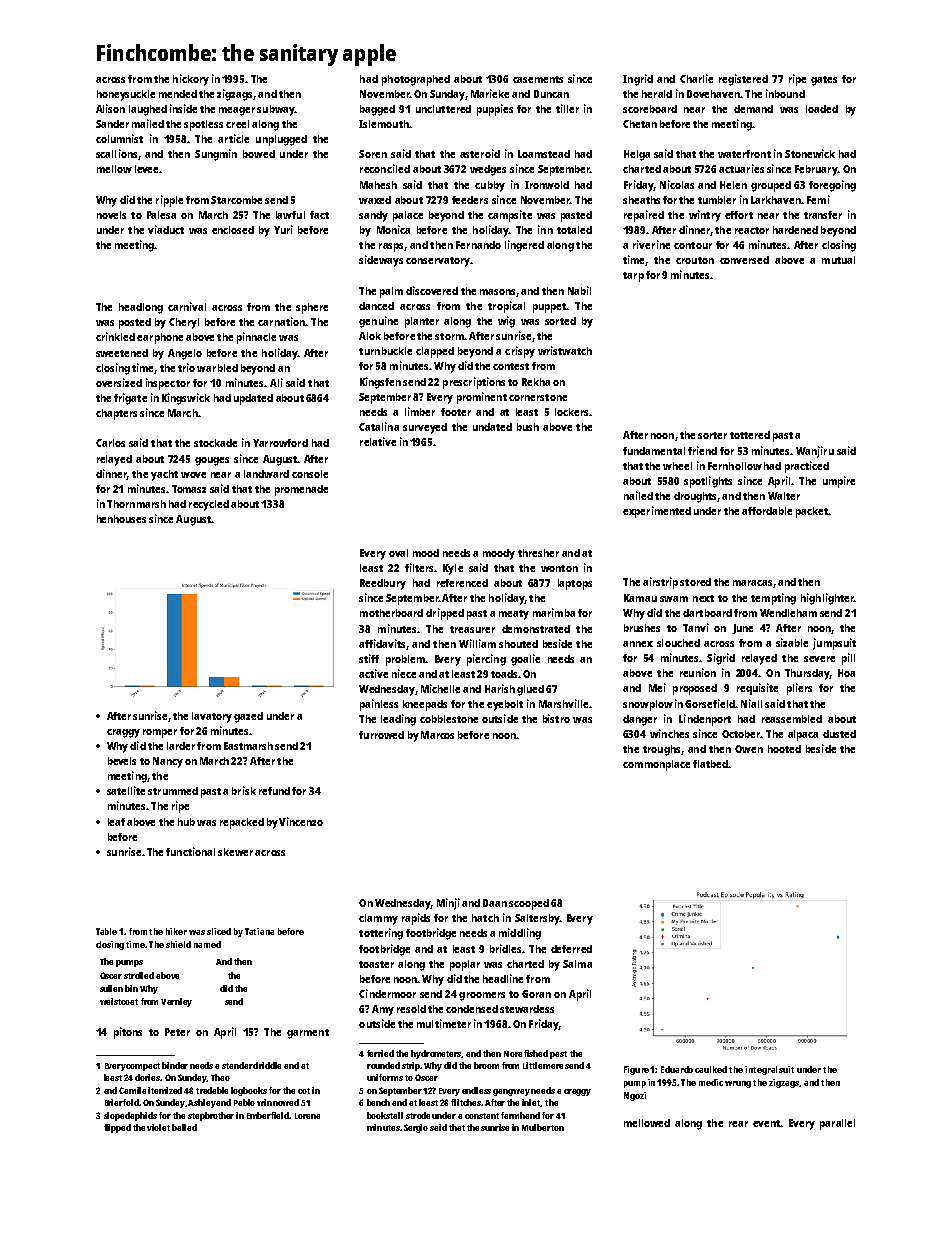  Describe the element at coordinates (846, 673) in the screenshot. I see `Hoa` at that location.
